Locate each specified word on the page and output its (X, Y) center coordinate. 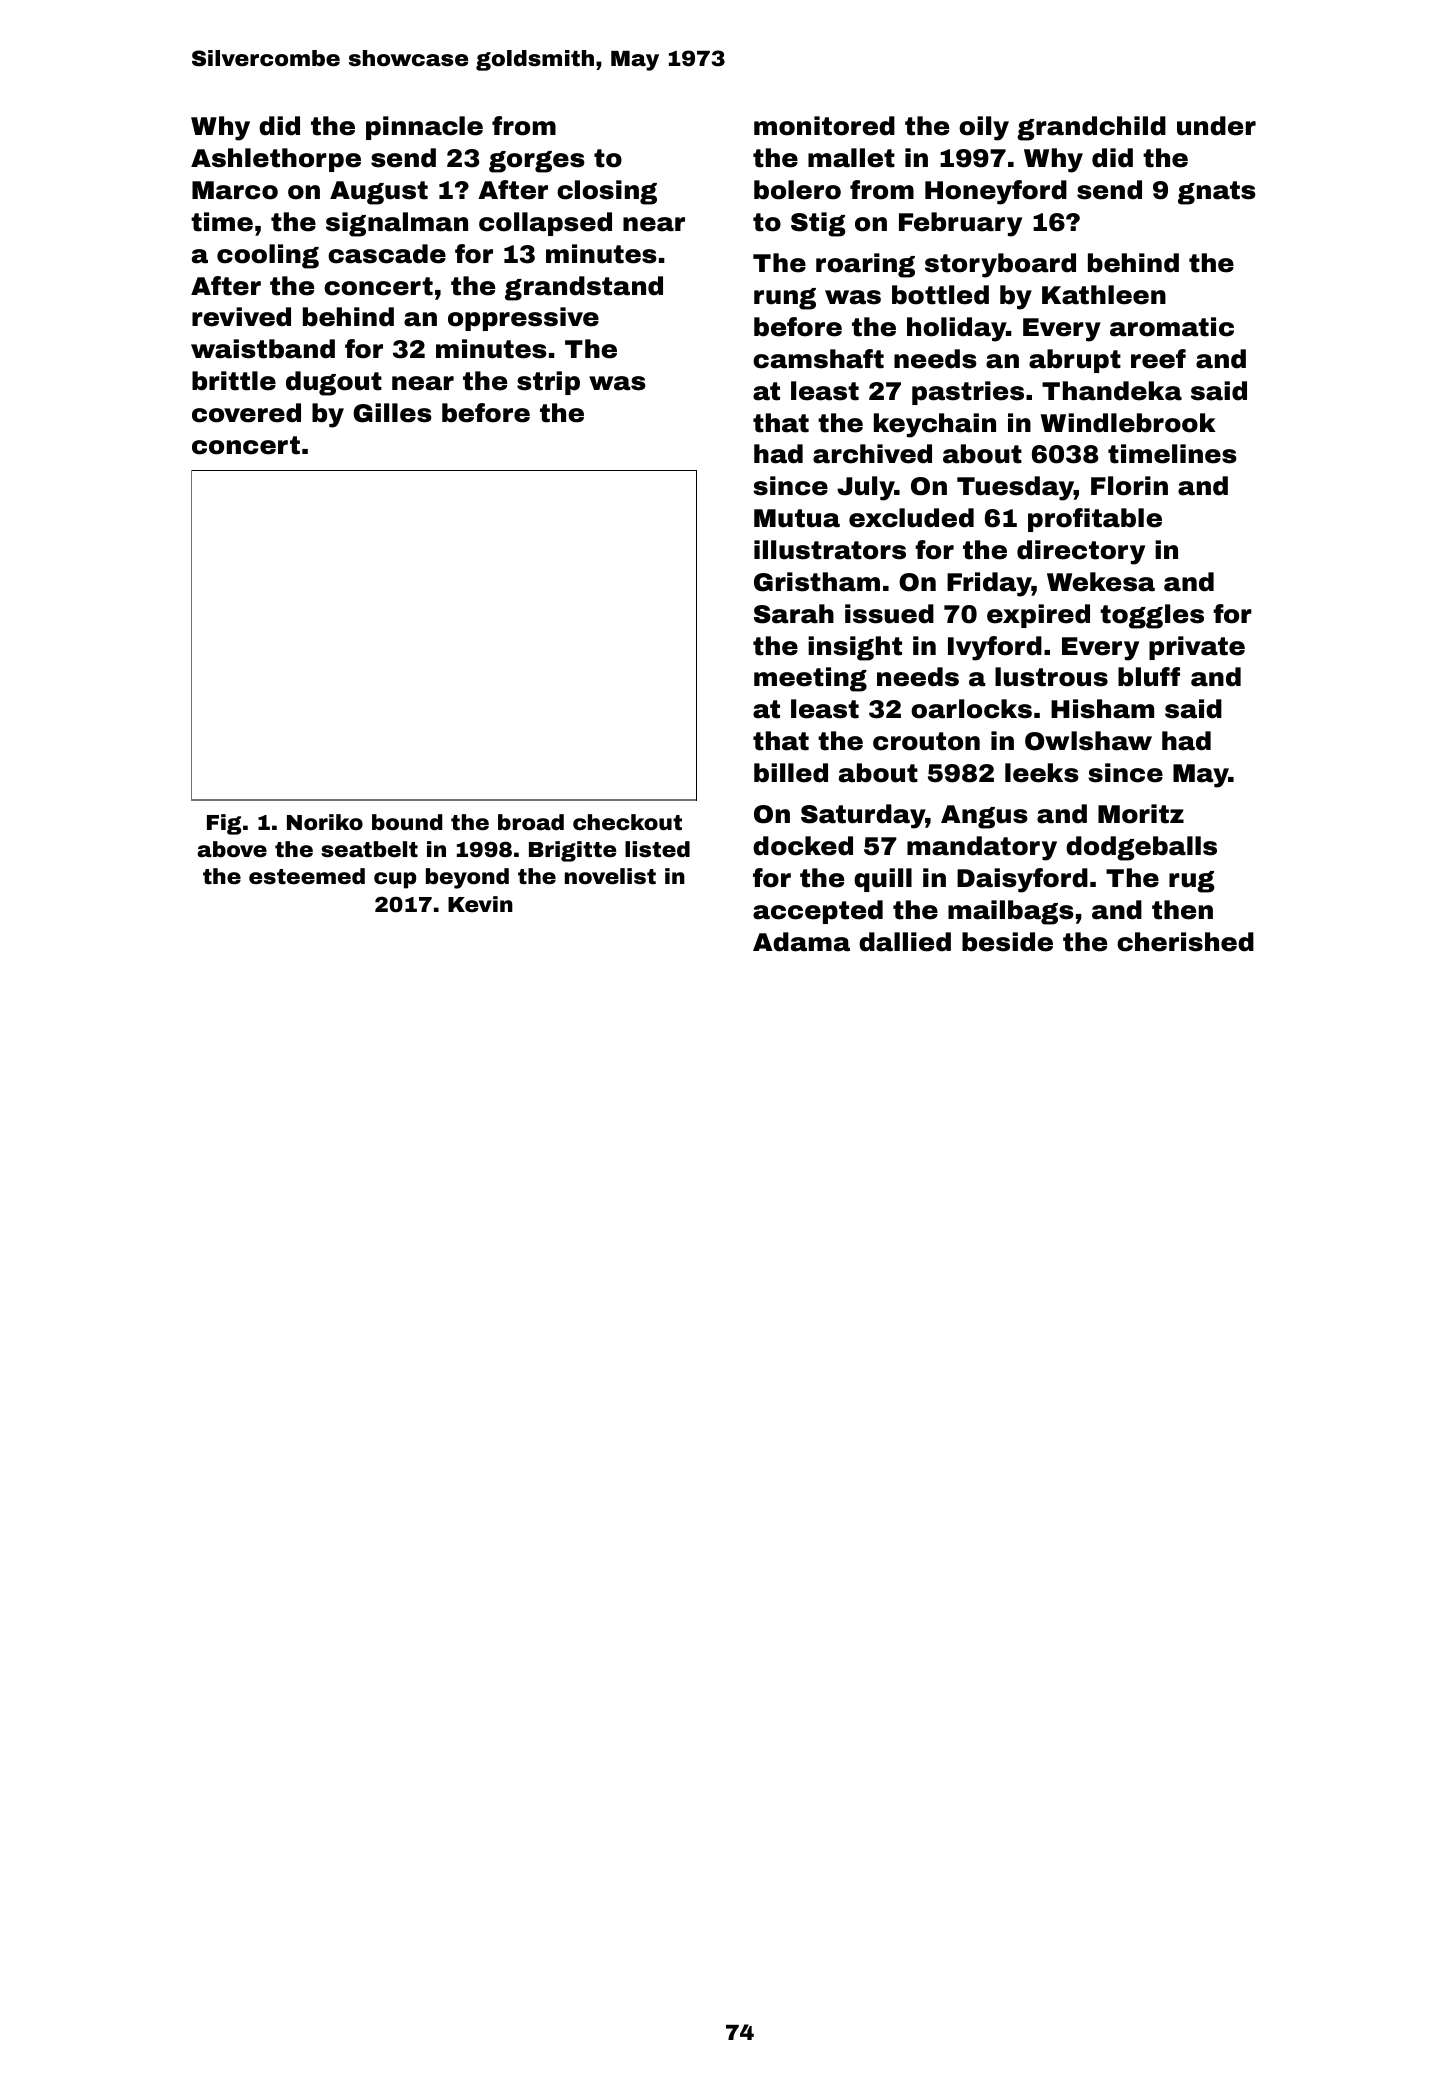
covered (246, 413)
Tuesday (1015, 488)
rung (785, 299)
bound (407, 822)
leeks (1042, 773)
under (1216, 126)
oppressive (523, 319)
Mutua (797, 518)
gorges (537, 162)
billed (791, 773)
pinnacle (424, 128)
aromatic (1172, 327)
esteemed (307, 876)
